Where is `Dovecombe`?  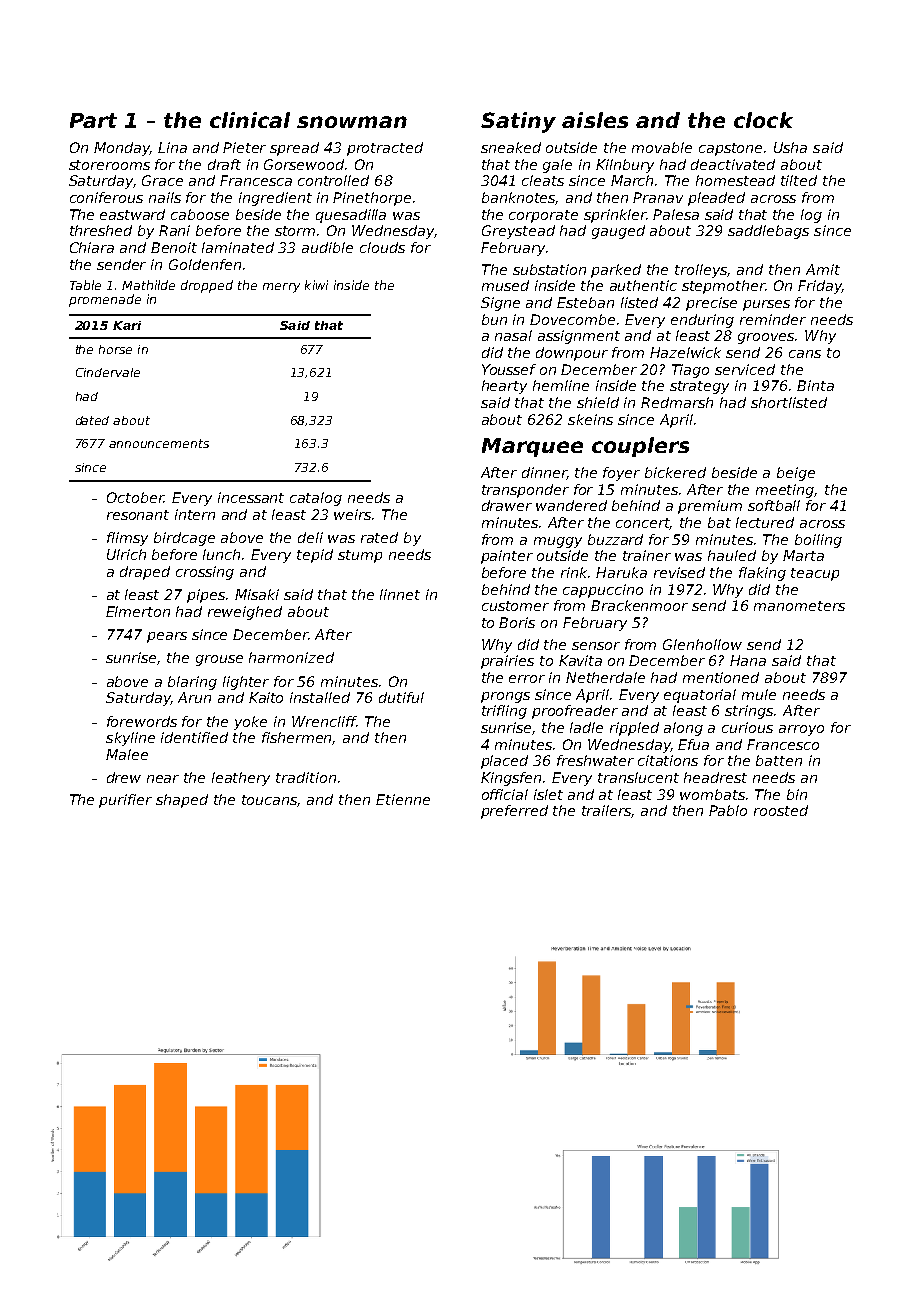
Dovecombe is located at coordinates (572, 319).
